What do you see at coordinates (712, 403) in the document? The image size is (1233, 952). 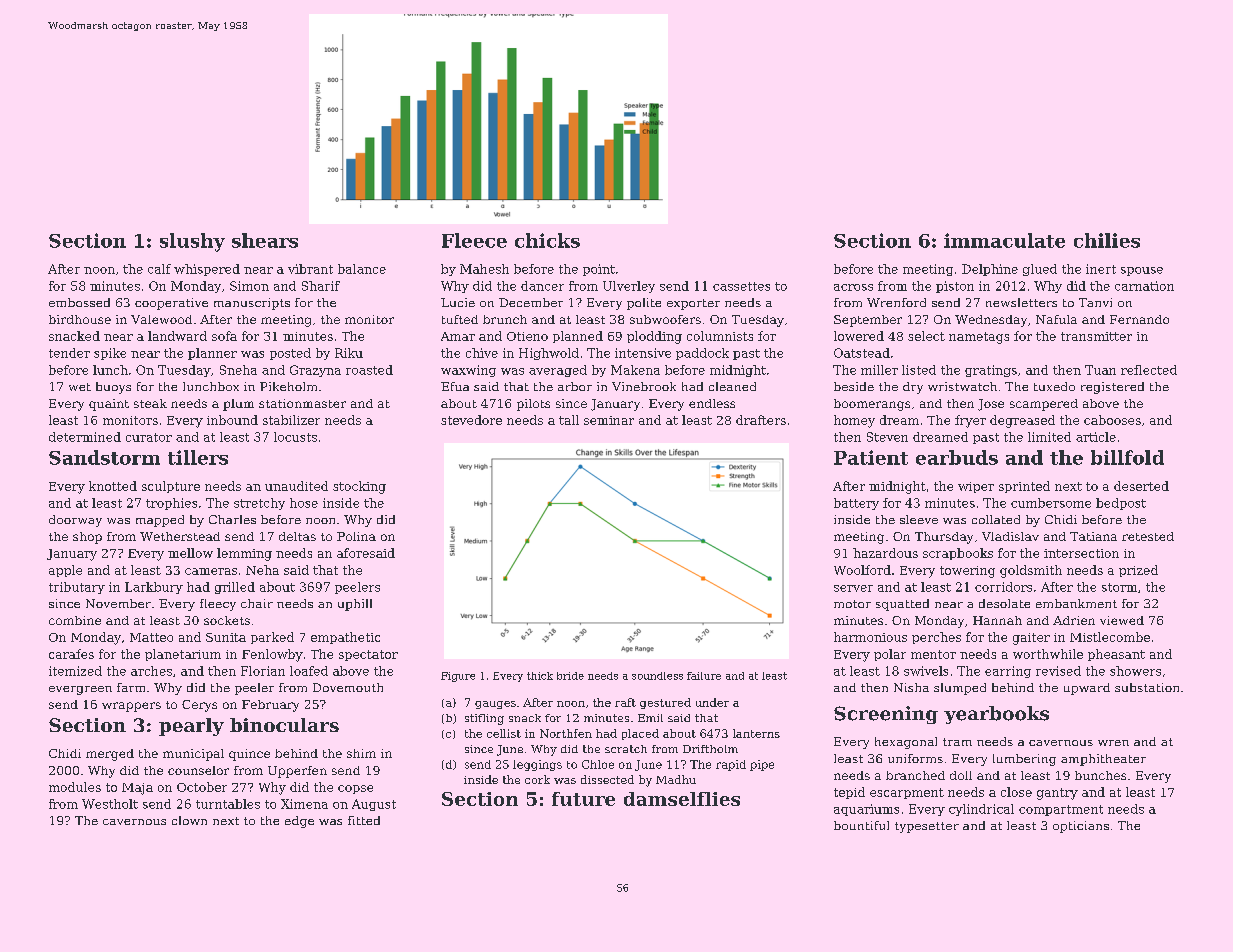 I see `endless` at bounding box center [712, 403].
